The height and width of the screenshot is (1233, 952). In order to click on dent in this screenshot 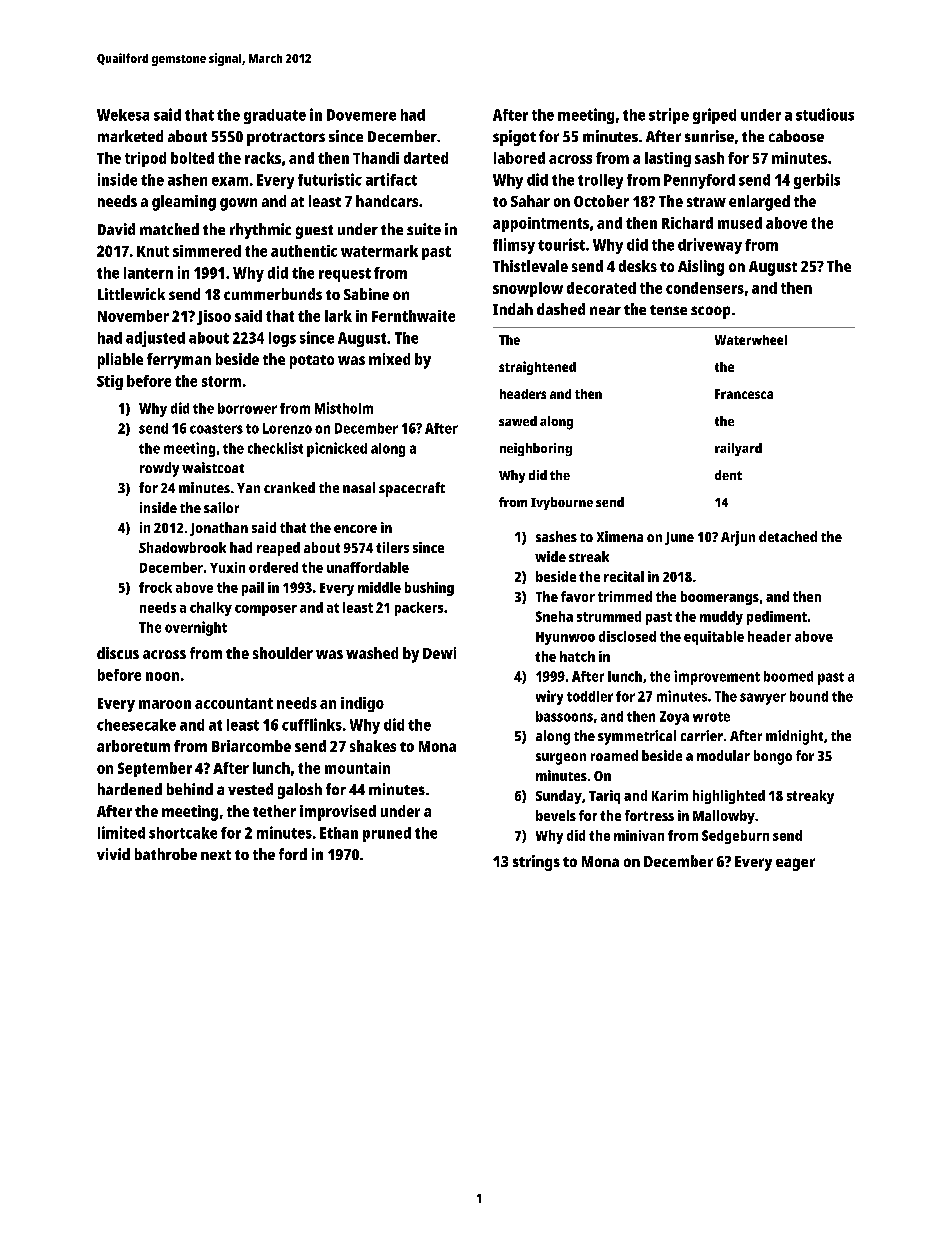, I will do `click(728, 475)`.
